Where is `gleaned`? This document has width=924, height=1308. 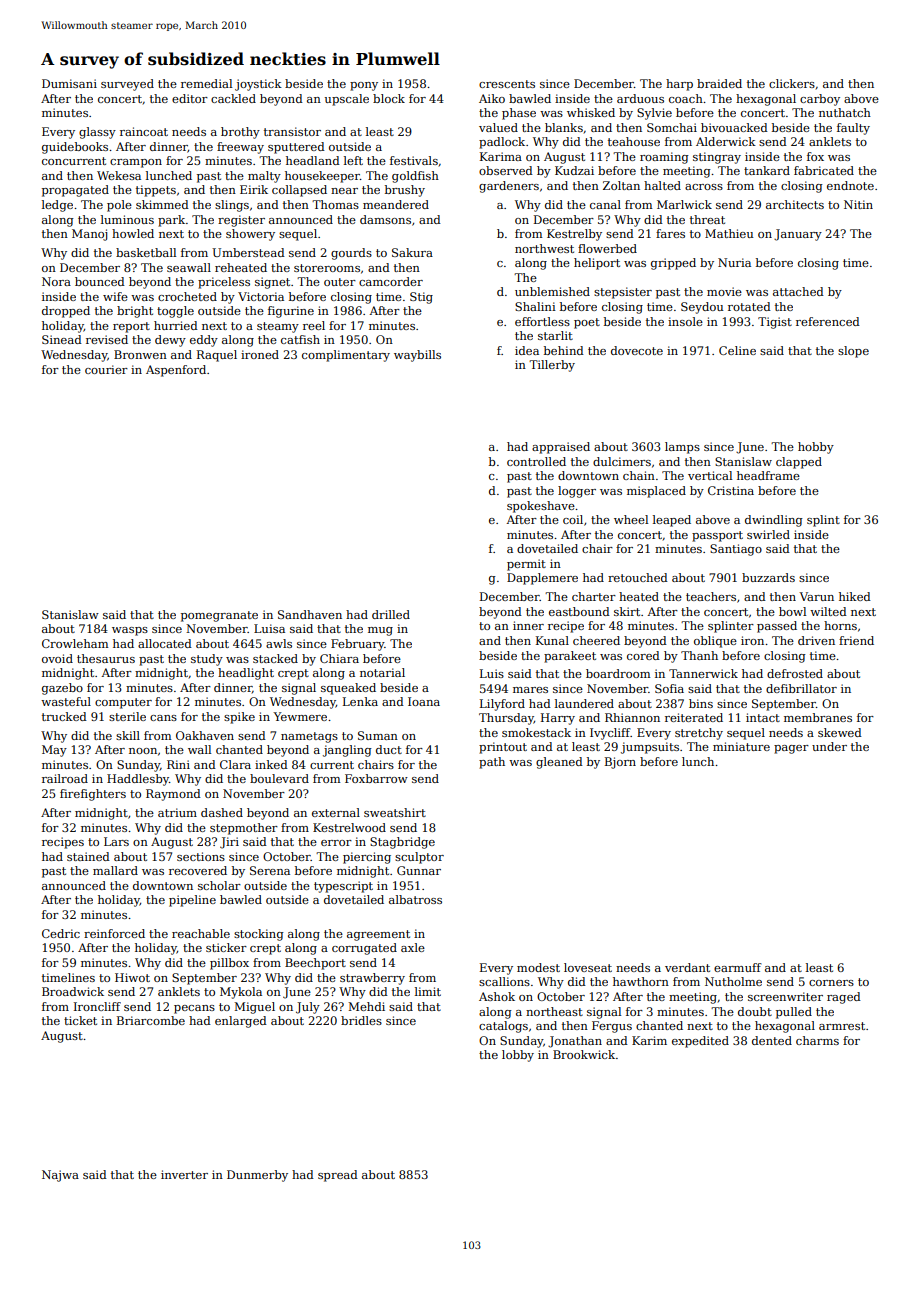
gleaned is located at coordinates (559, 763).
